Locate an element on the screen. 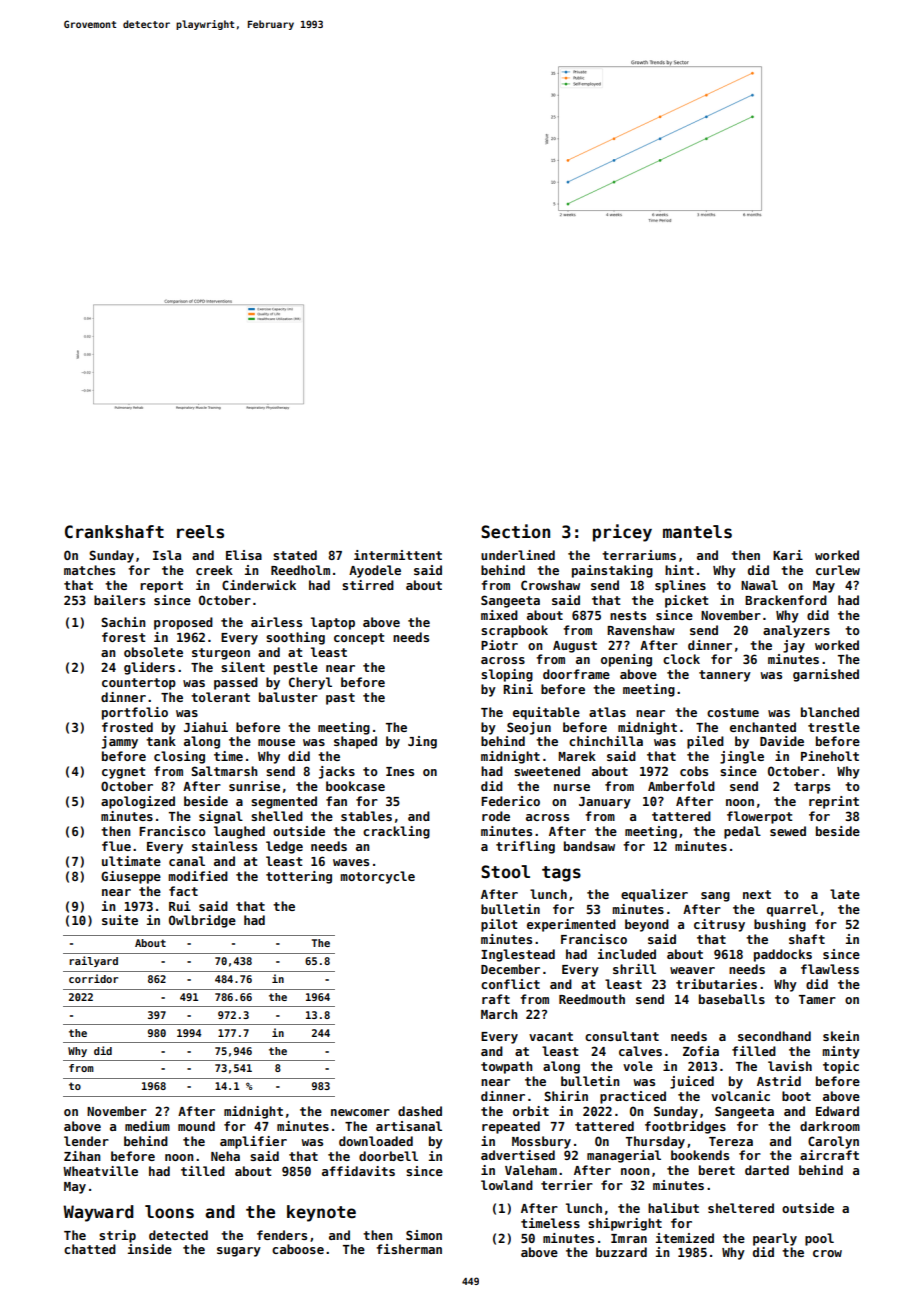  Section is located at coordinates (515, 531).
